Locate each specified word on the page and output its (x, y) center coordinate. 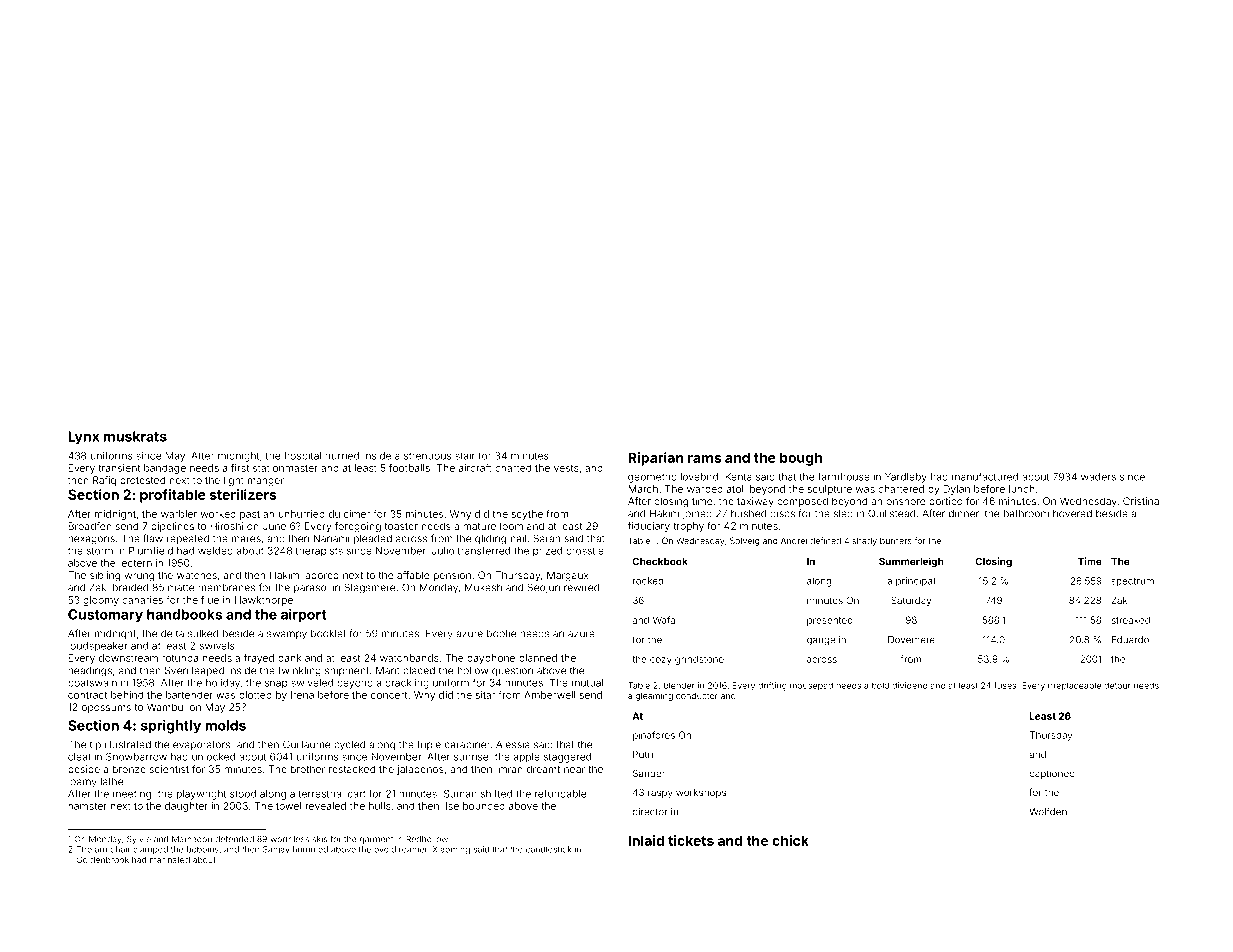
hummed (310, 849)
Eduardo (1130, 640)
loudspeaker (97, 647)
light (234, 481)
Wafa (664, 620)
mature (479, 526)
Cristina (1141, 501)
